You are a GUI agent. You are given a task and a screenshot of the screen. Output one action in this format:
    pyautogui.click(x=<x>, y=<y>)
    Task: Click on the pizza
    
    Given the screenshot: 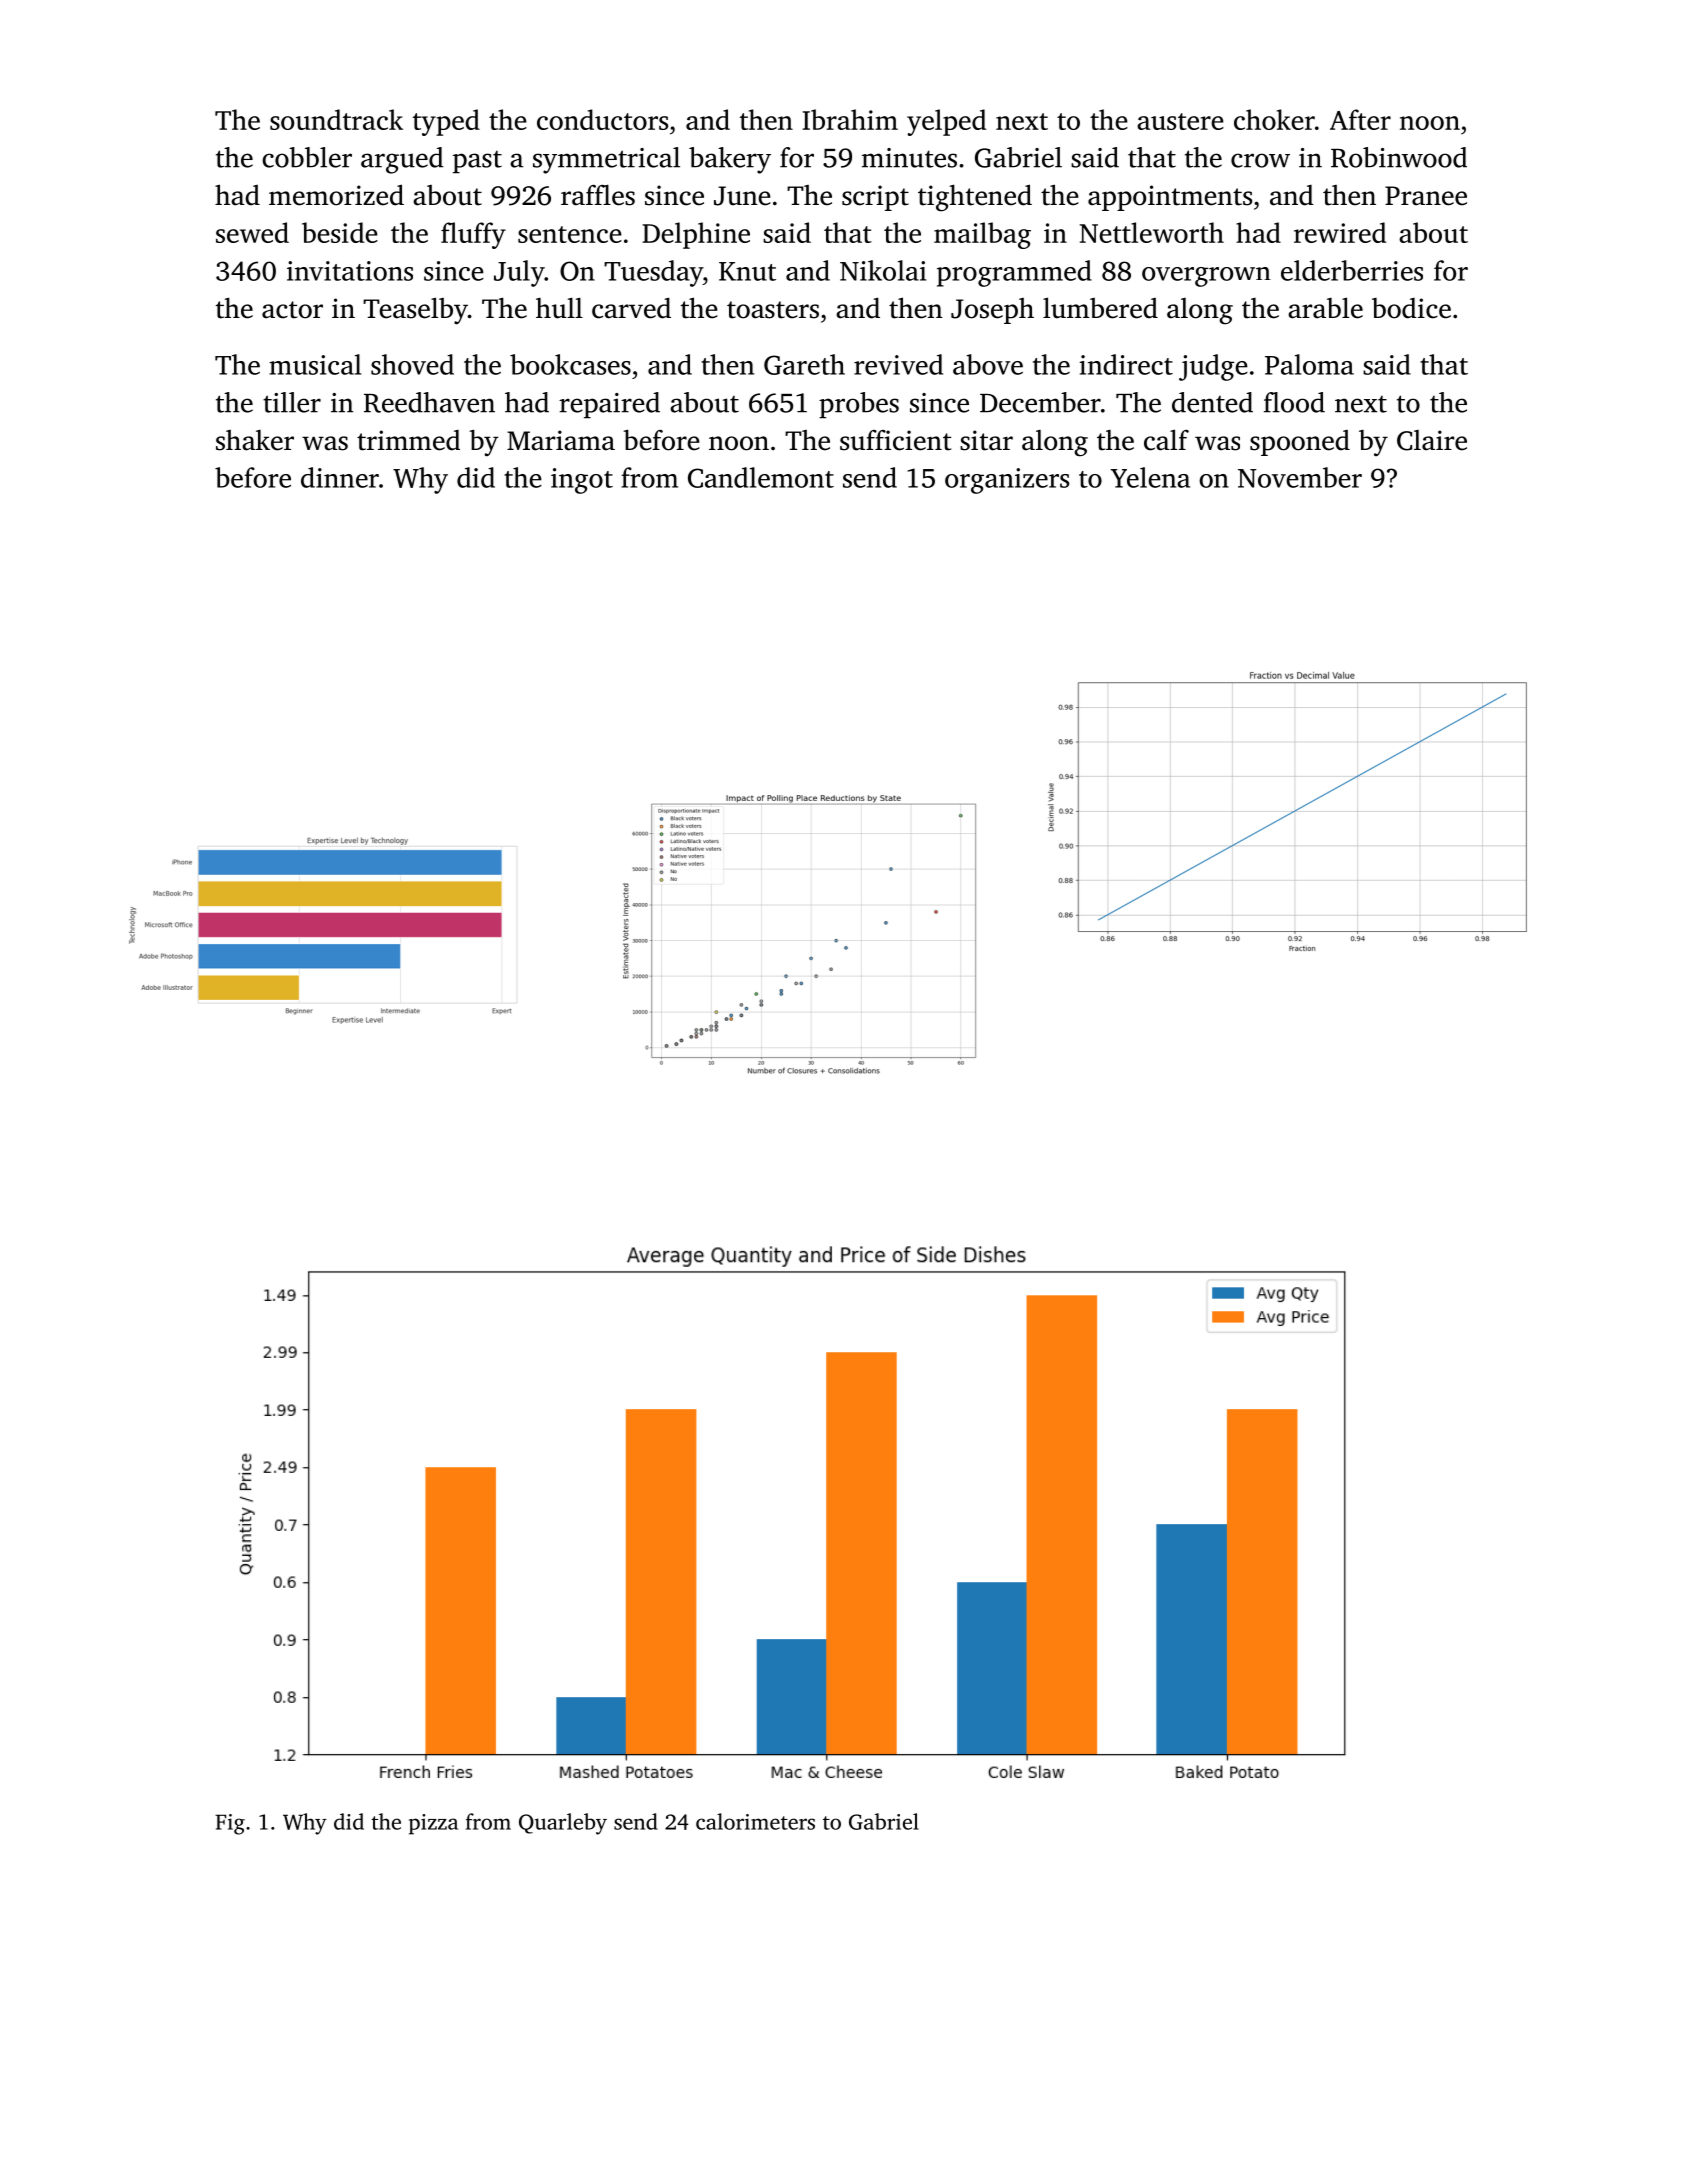 What is the action you would take?
    pyautogui.click(x=433, y=1824)
